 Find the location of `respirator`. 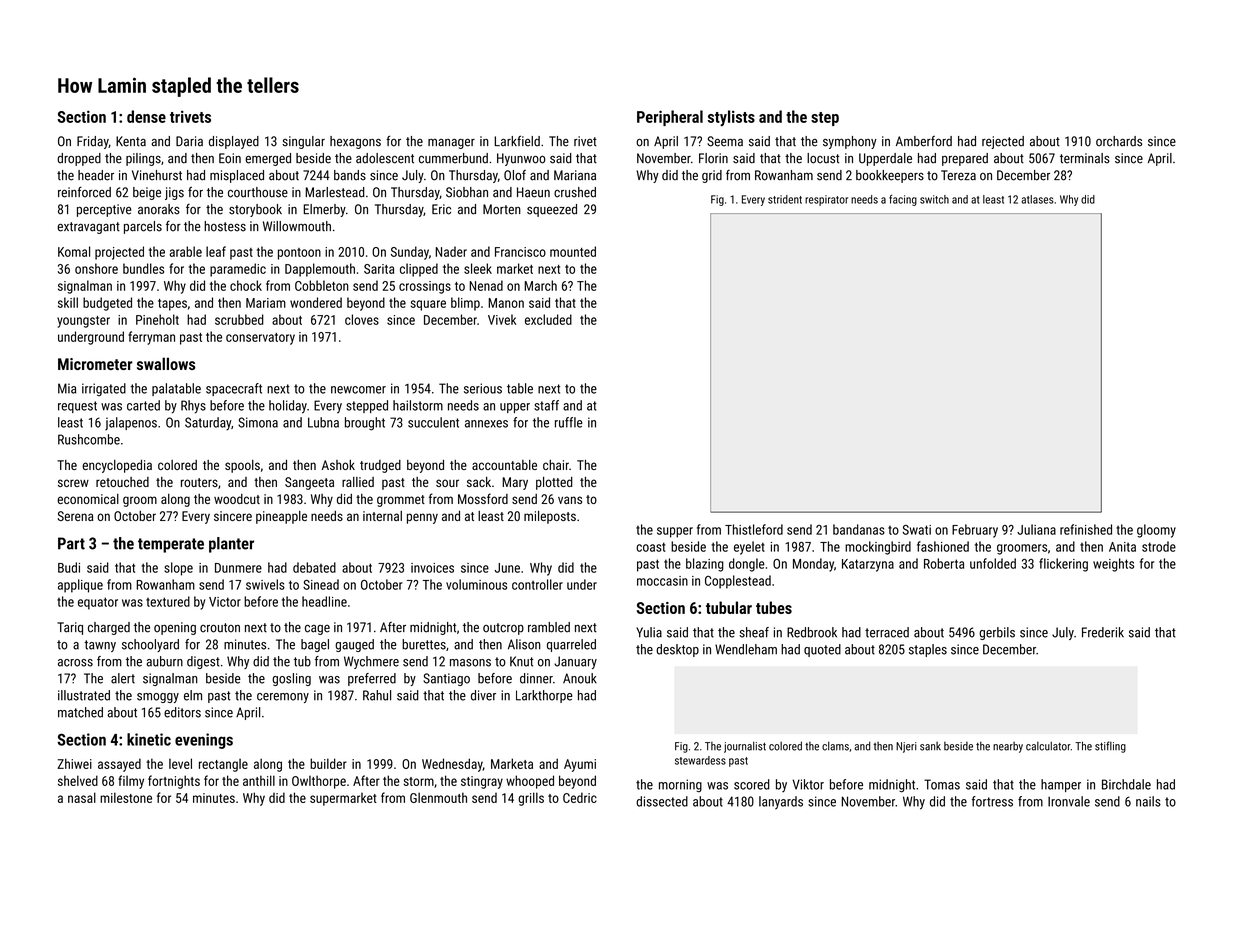

respirator is located at coordinates (826, 200).
